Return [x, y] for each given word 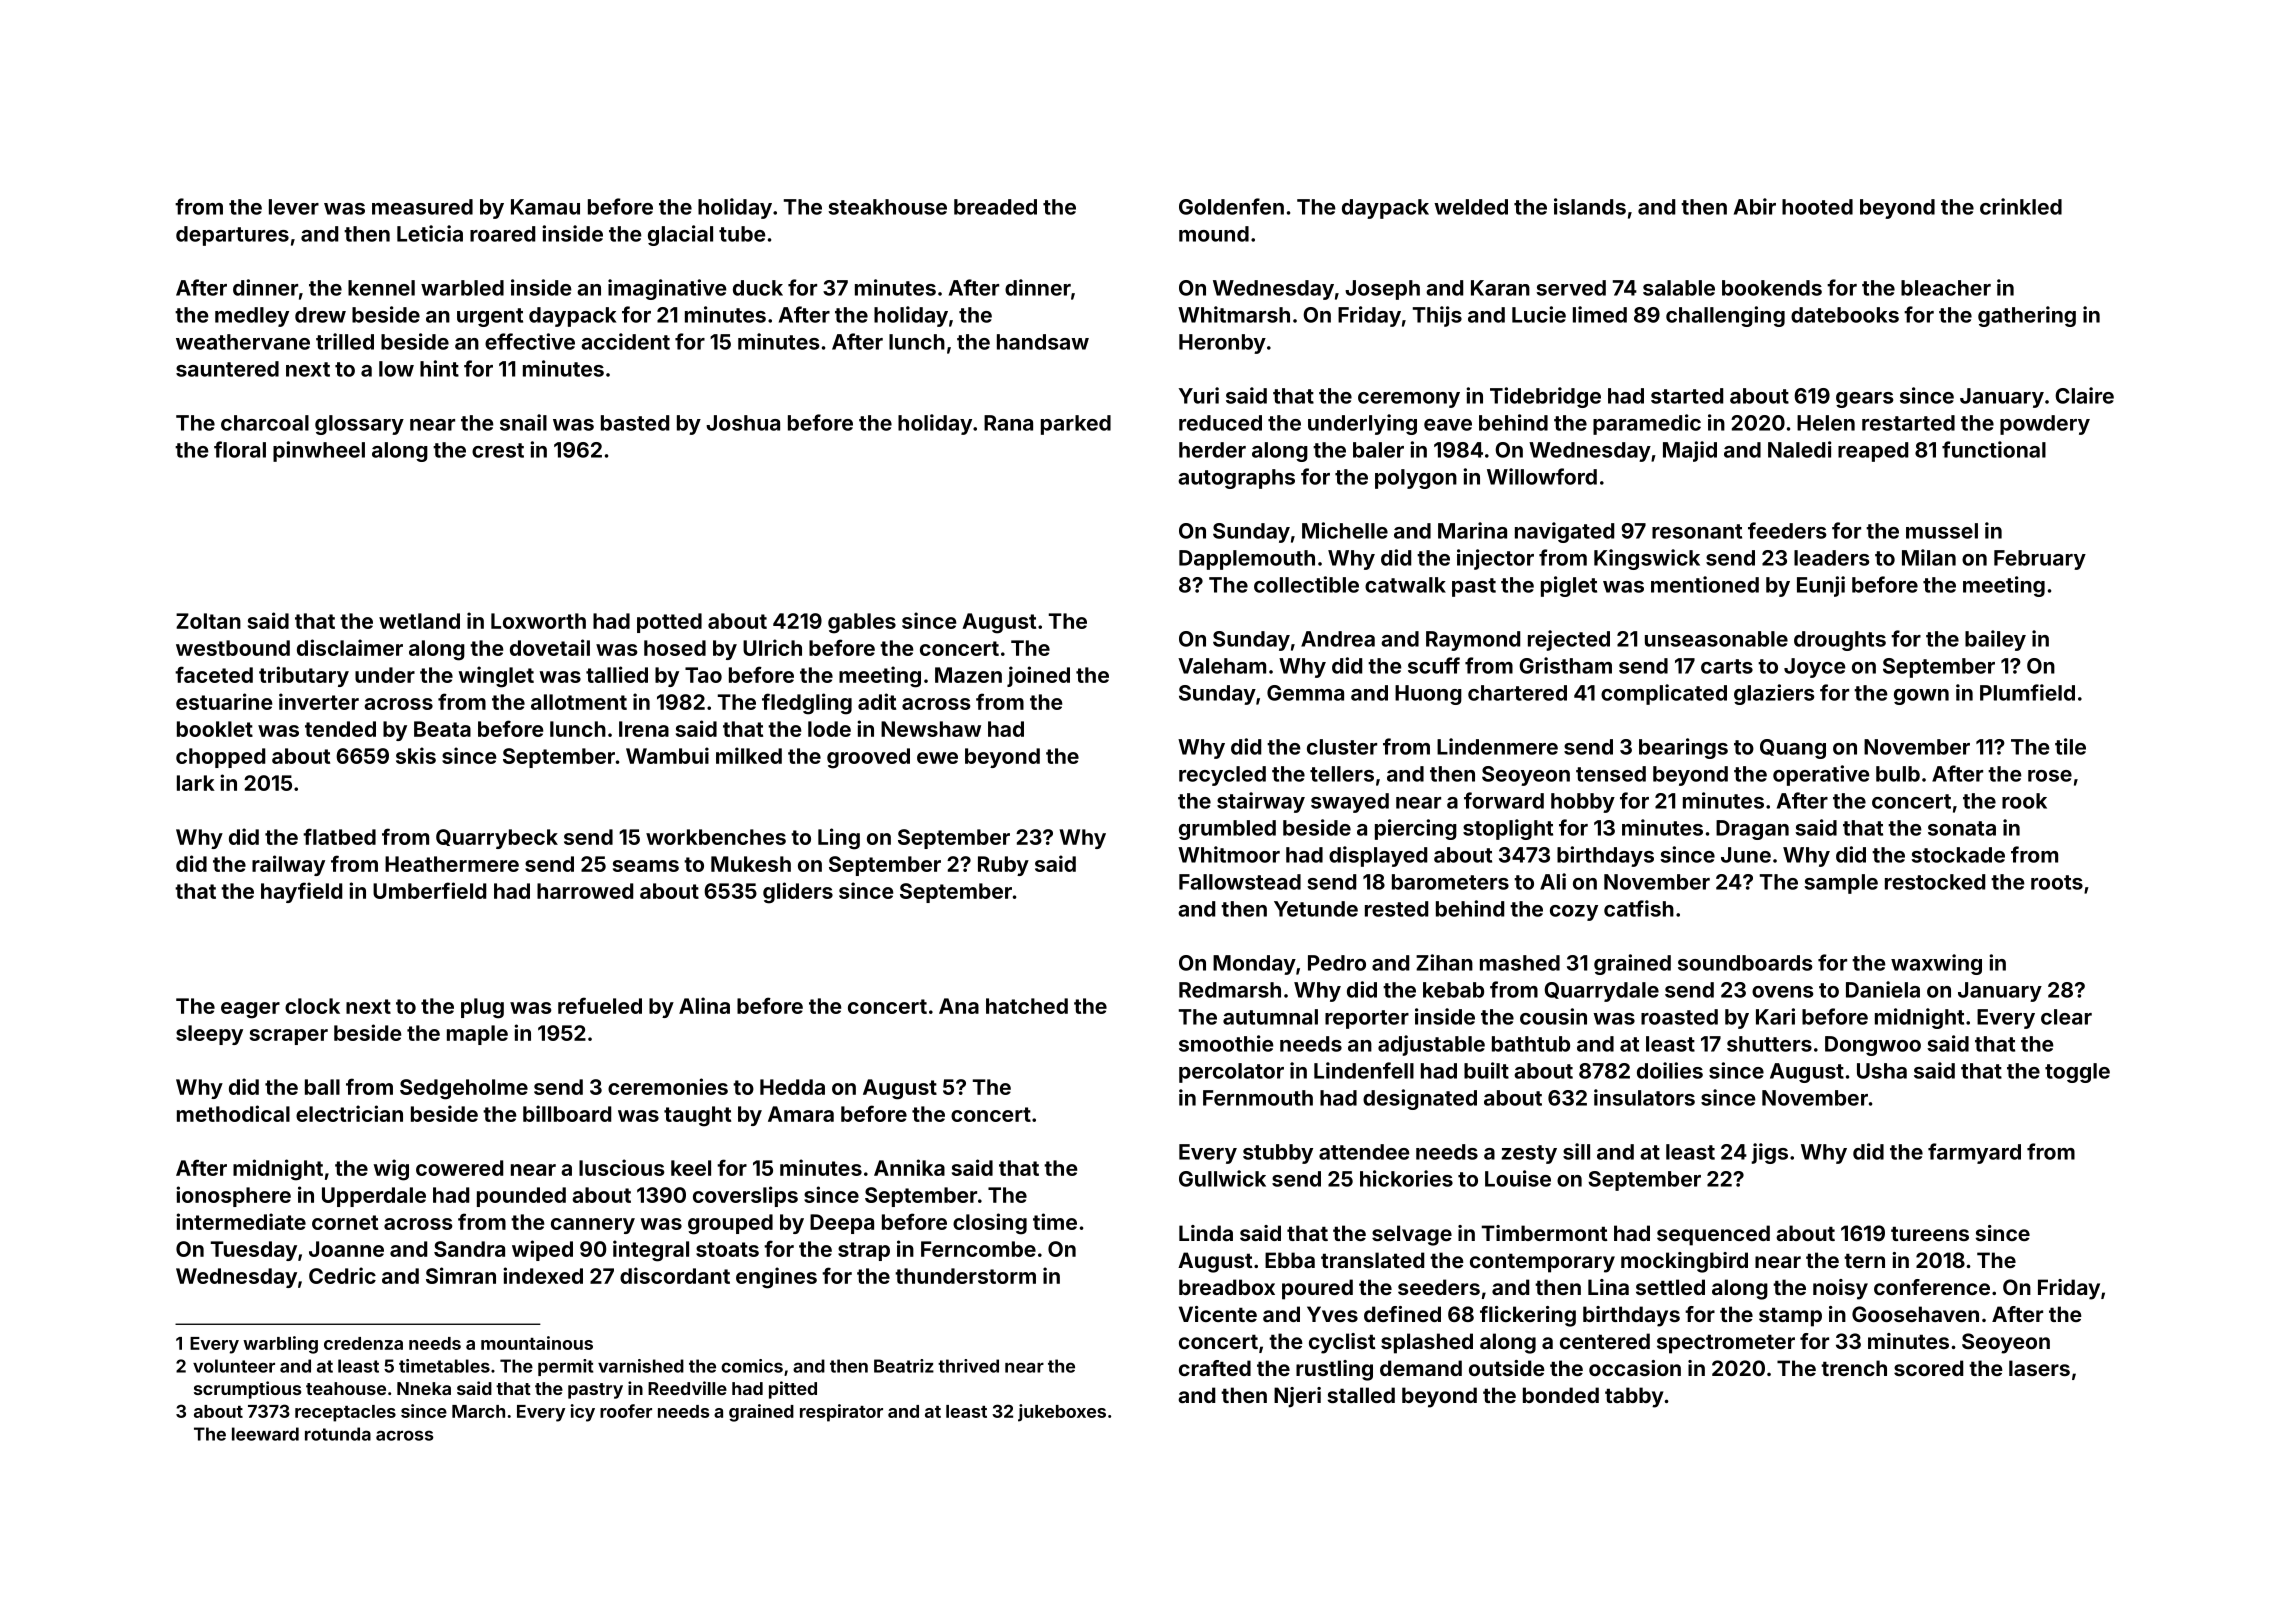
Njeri [1297, 1397]
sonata [1962, 828]
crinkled [2021, 206]
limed [1600, 314]
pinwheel [319, 451]
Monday [1254, 965]
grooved [868, 758]
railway [288, 865]
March [478, 1411]
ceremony [1409, 400]
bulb [1898, 774]
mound [1214, 234]
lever [294, 207]
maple [477, 1035]
